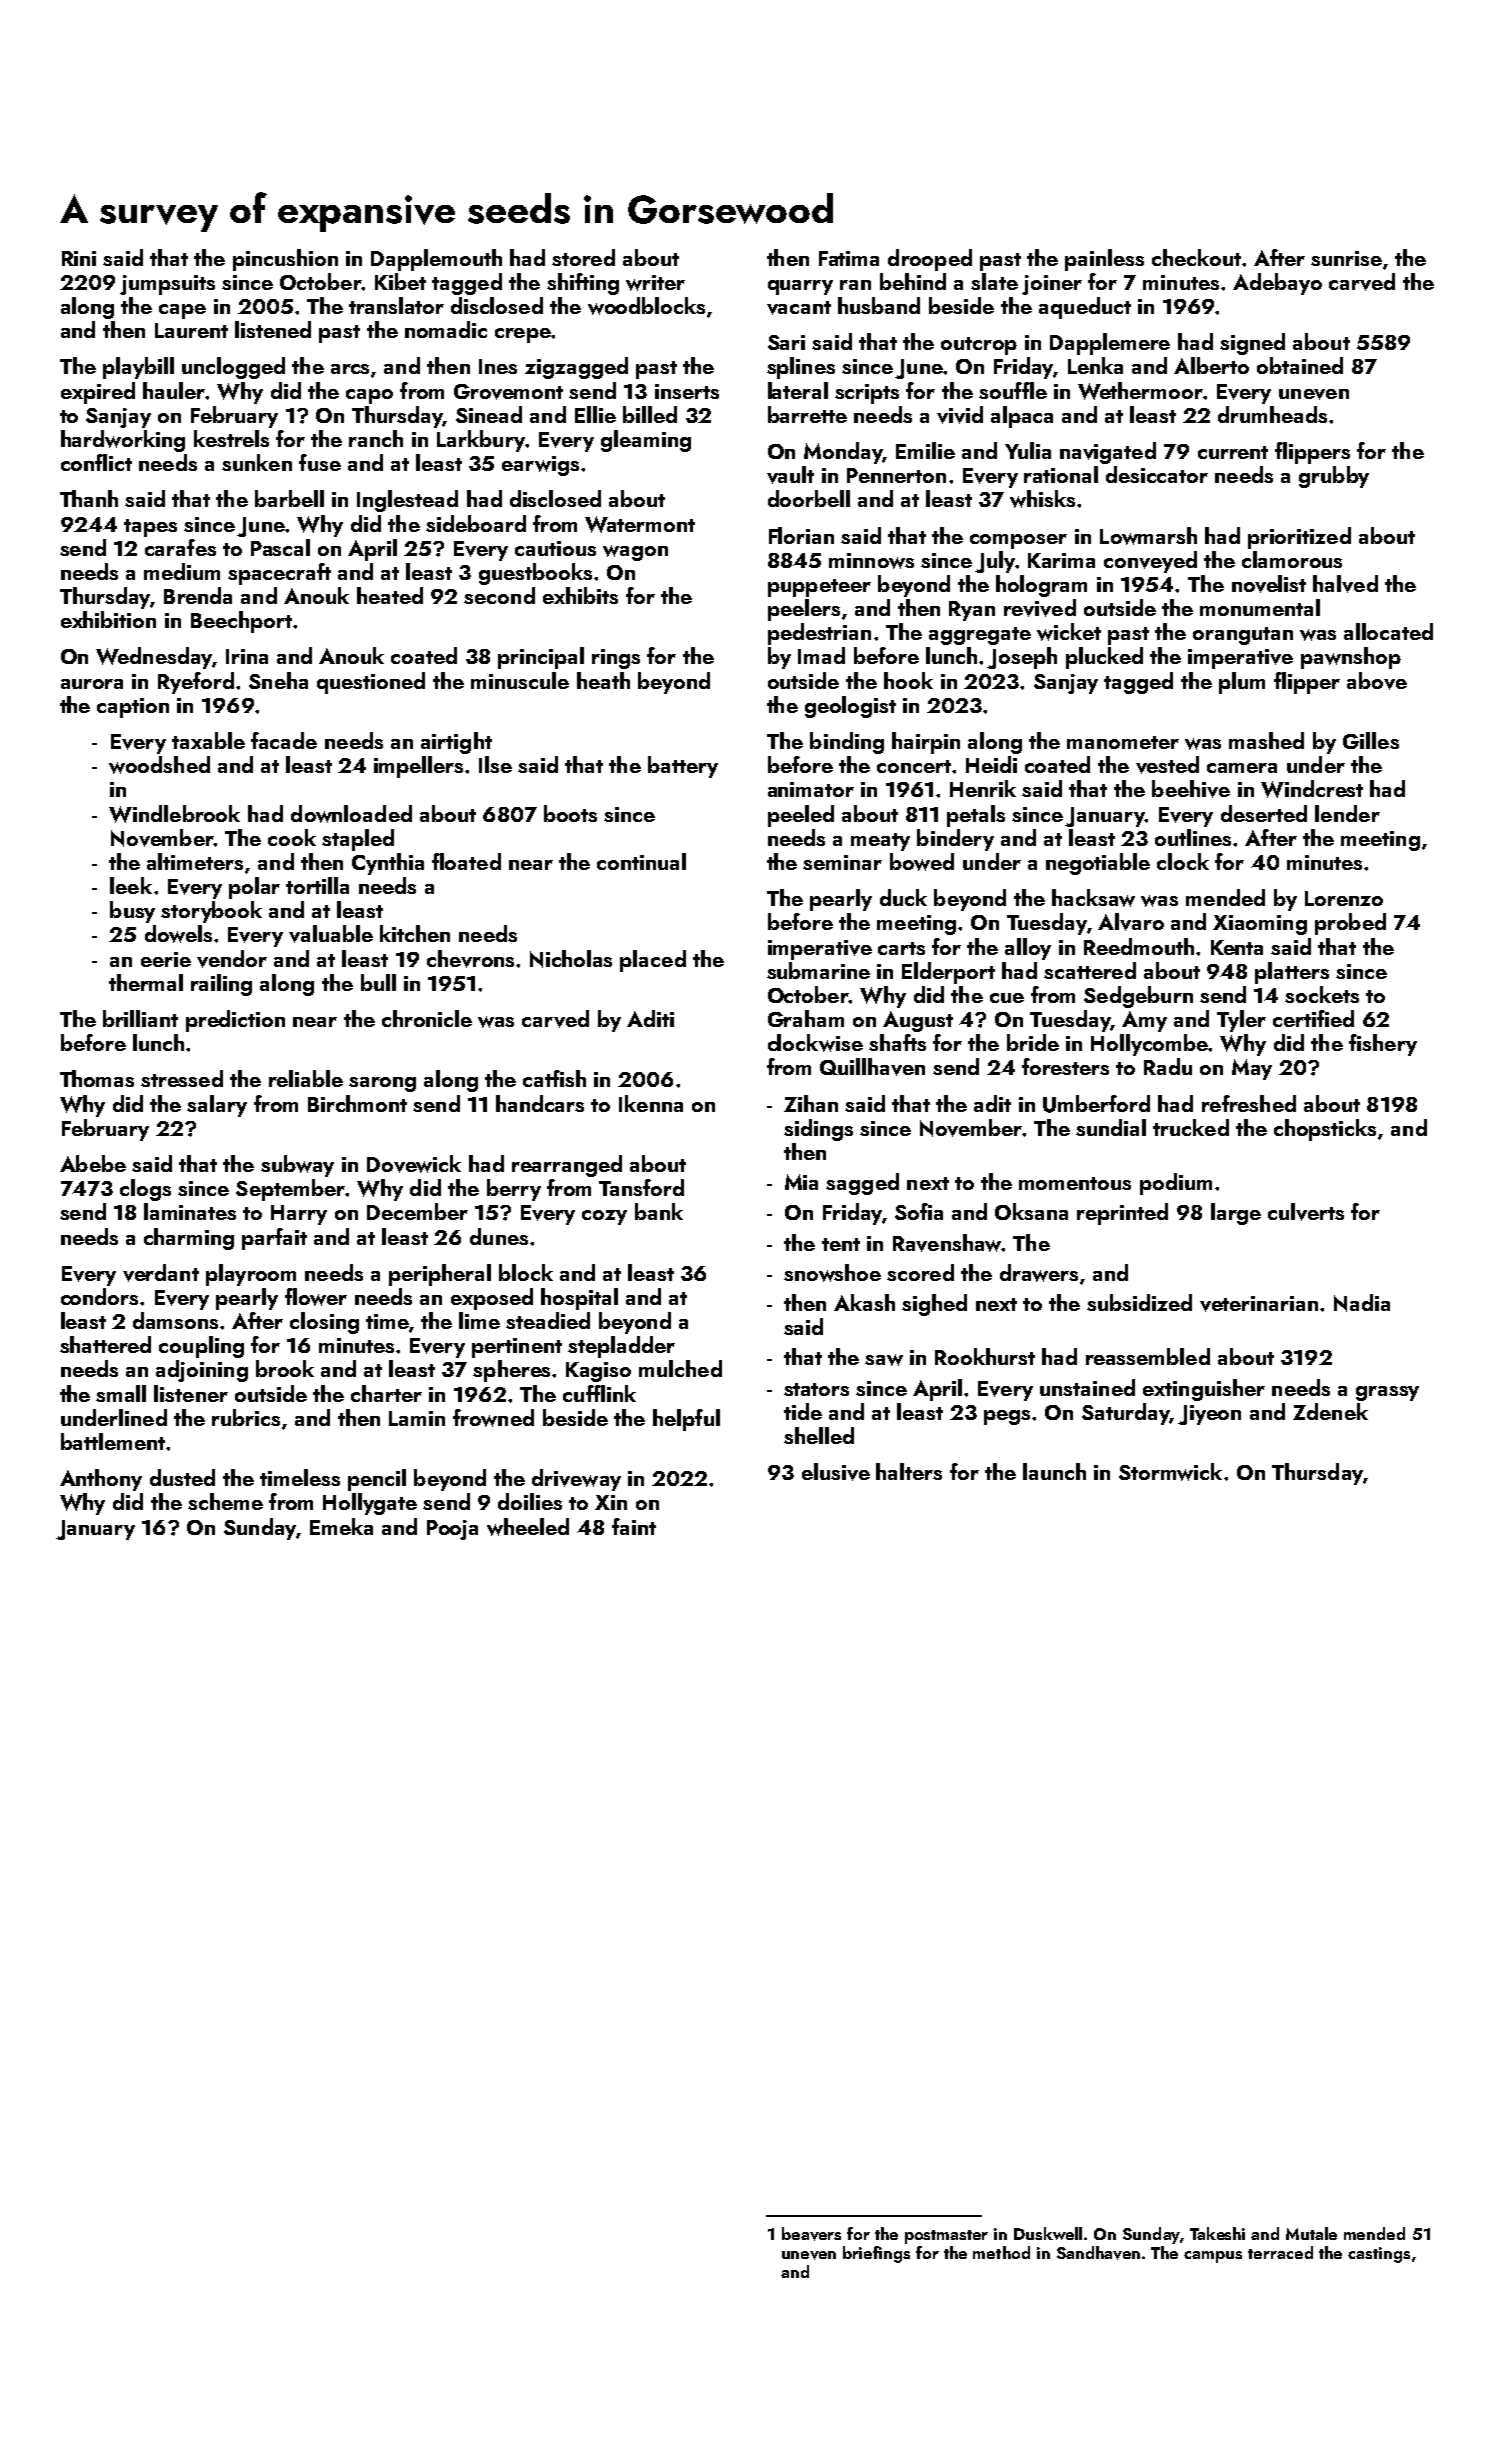 This screenshot has width=1496, height=2464. What do you see at coordinates (1236, 1214) in the screenshot?
I see `large` at bounding box center [1236, 1214].
